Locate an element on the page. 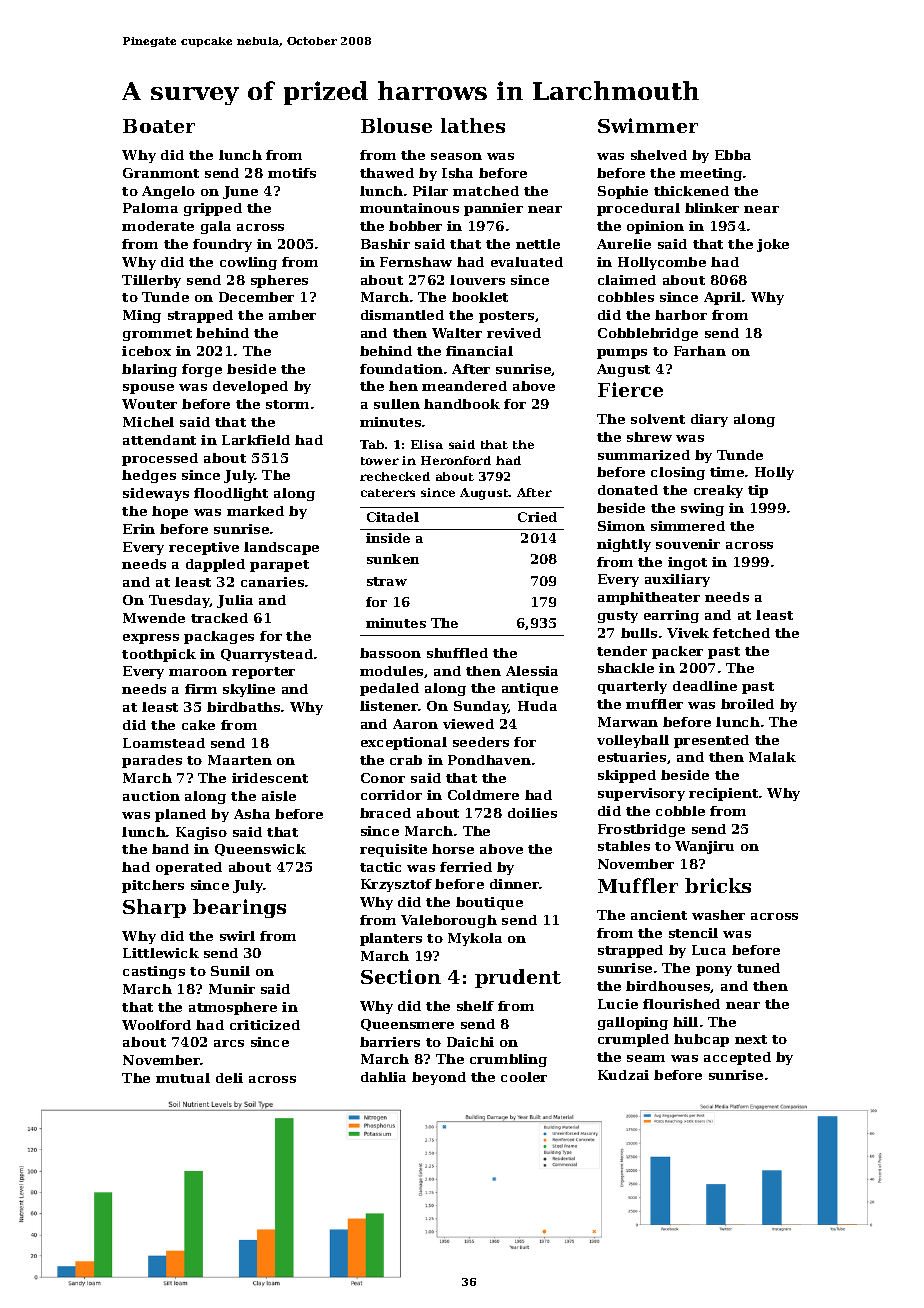 The width and height of the document is (924, 1308). Wouter is located at coordinates (149, 404).
